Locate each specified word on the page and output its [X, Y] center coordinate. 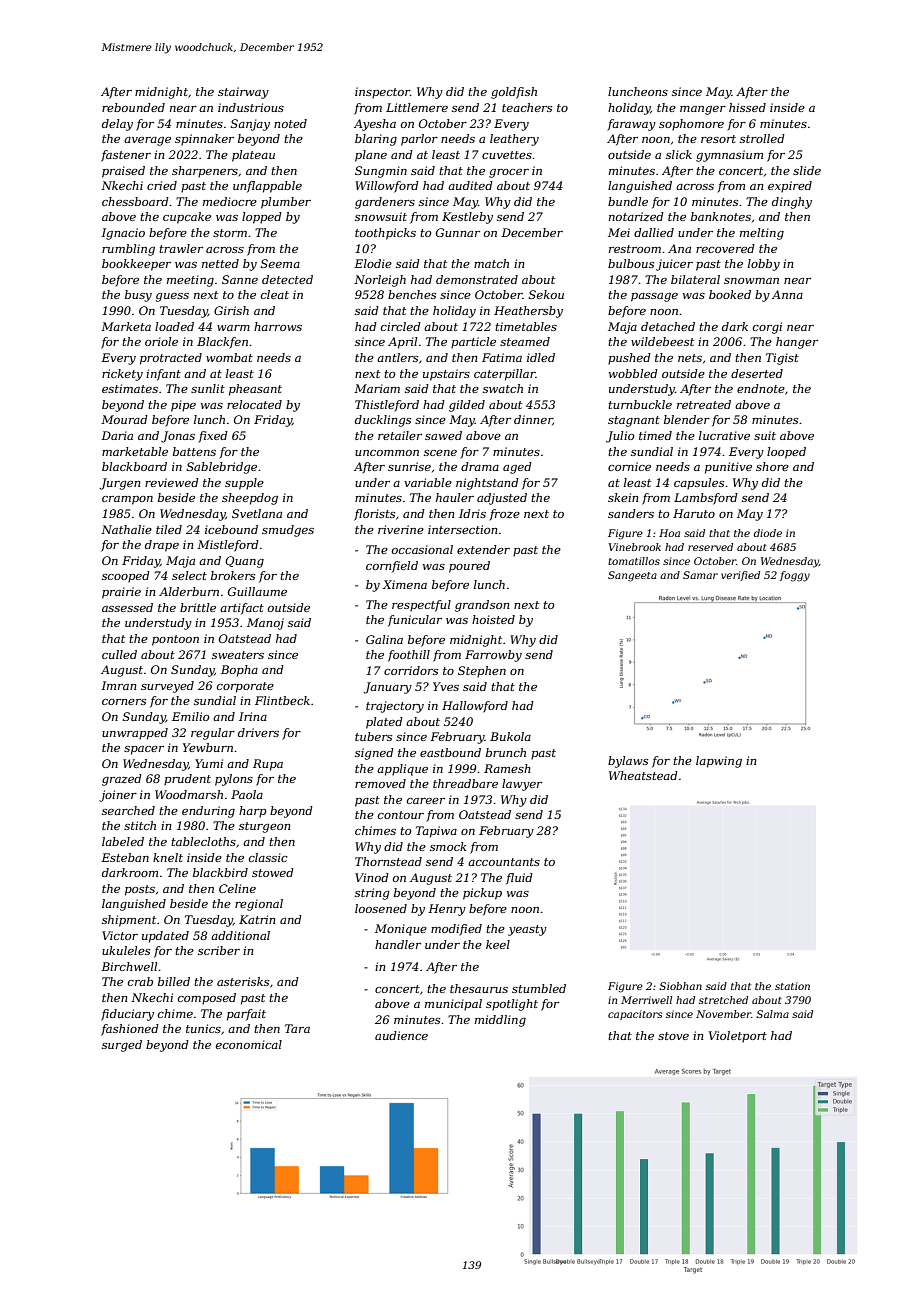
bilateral [695, 279]
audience [401, 1035]
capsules [699, 484]
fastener [126, 156]
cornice [629, 466]
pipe [183, 406]
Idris [472, 513]
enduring [208, 812]
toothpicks [385, 234]
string [372, 894]
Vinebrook [634, 547]
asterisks [243, 981]
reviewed [172, 482]
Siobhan [680, 986]
